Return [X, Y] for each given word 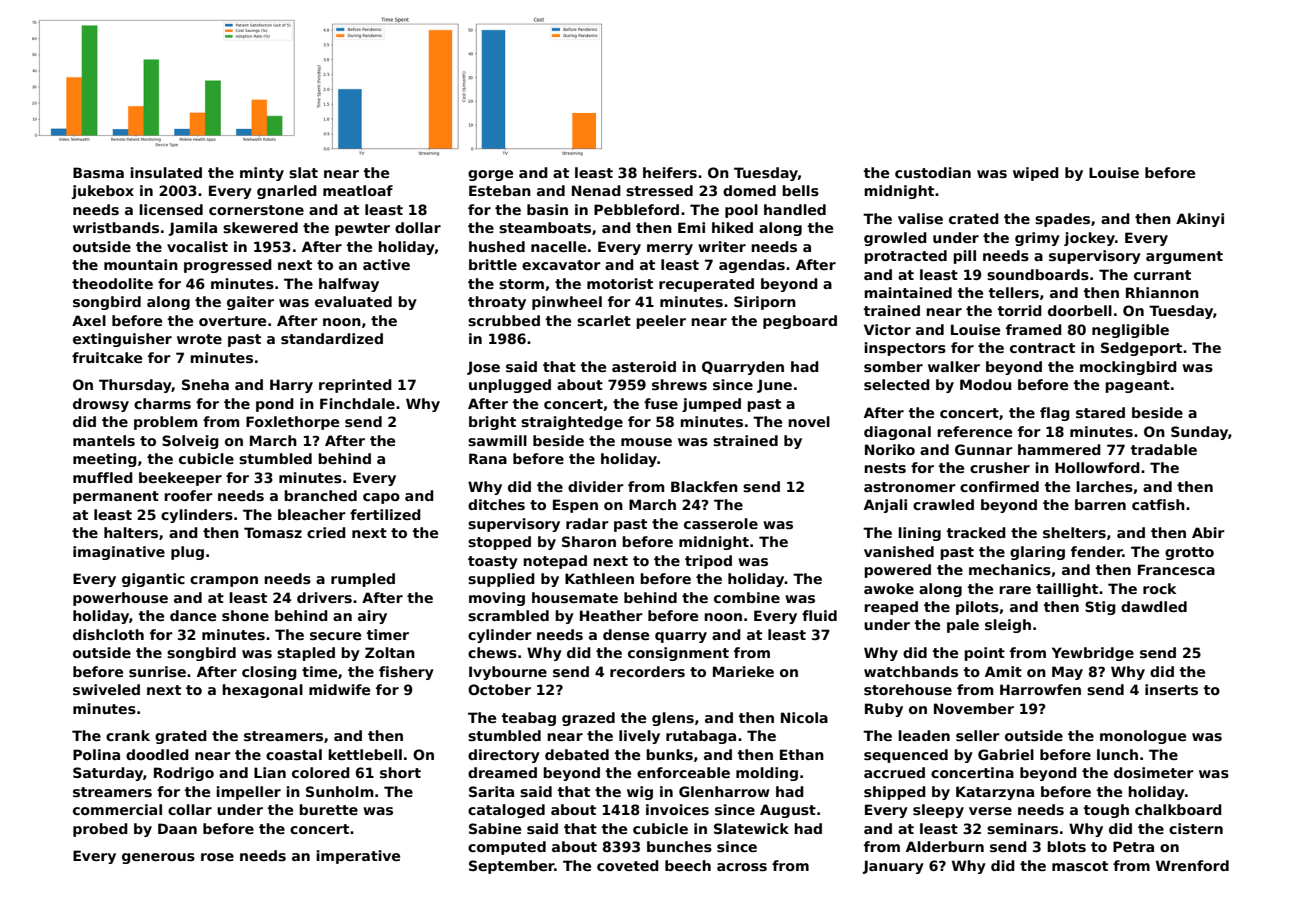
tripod [708, 562]
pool [741, 211]
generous [158, 858]
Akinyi [1200, 220]
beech [688, 865]
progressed [228, 266]
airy [372, 617]
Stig [1100, 608]
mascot [1080, 866]
